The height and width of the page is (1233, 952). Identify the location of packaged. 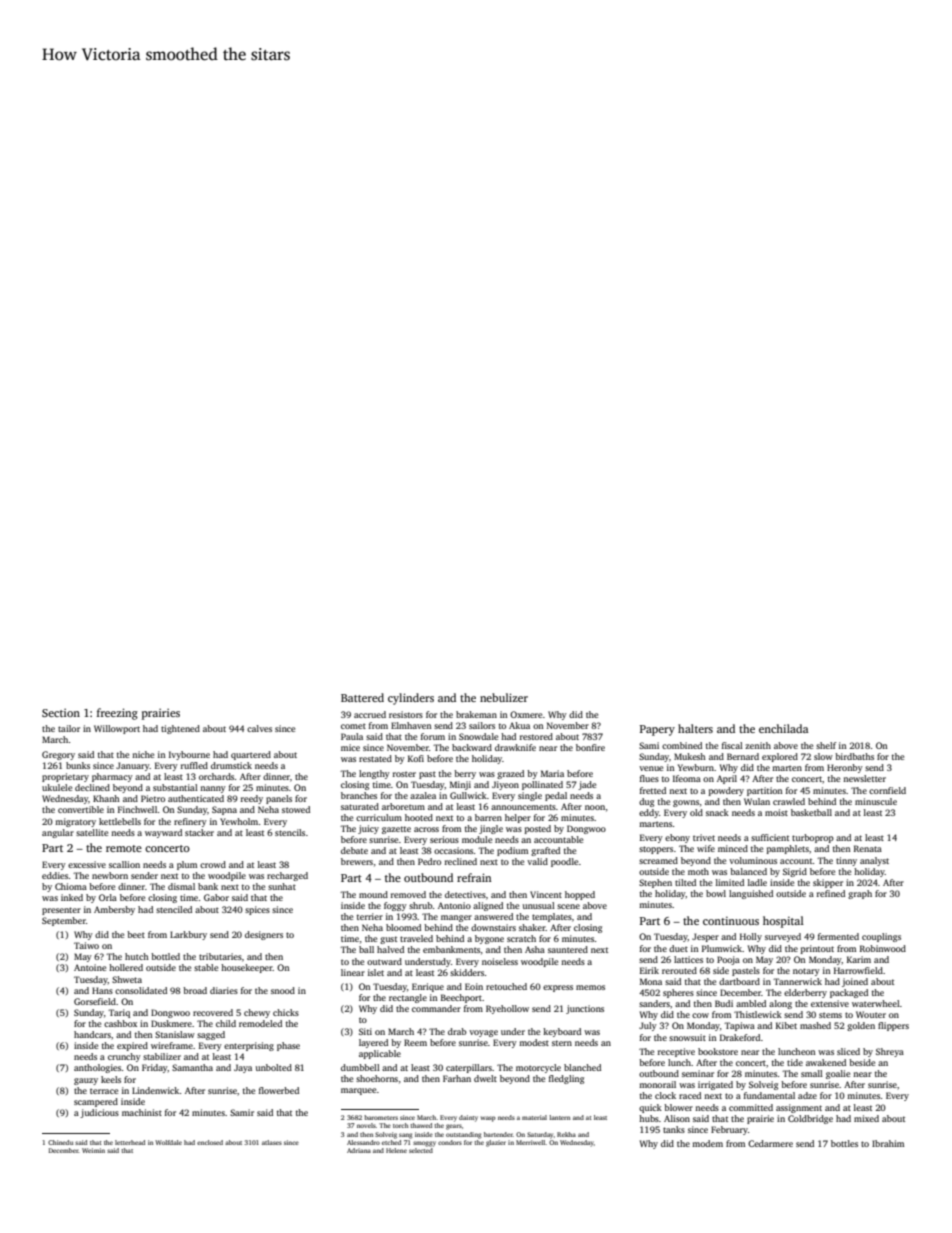
(849, 993).
